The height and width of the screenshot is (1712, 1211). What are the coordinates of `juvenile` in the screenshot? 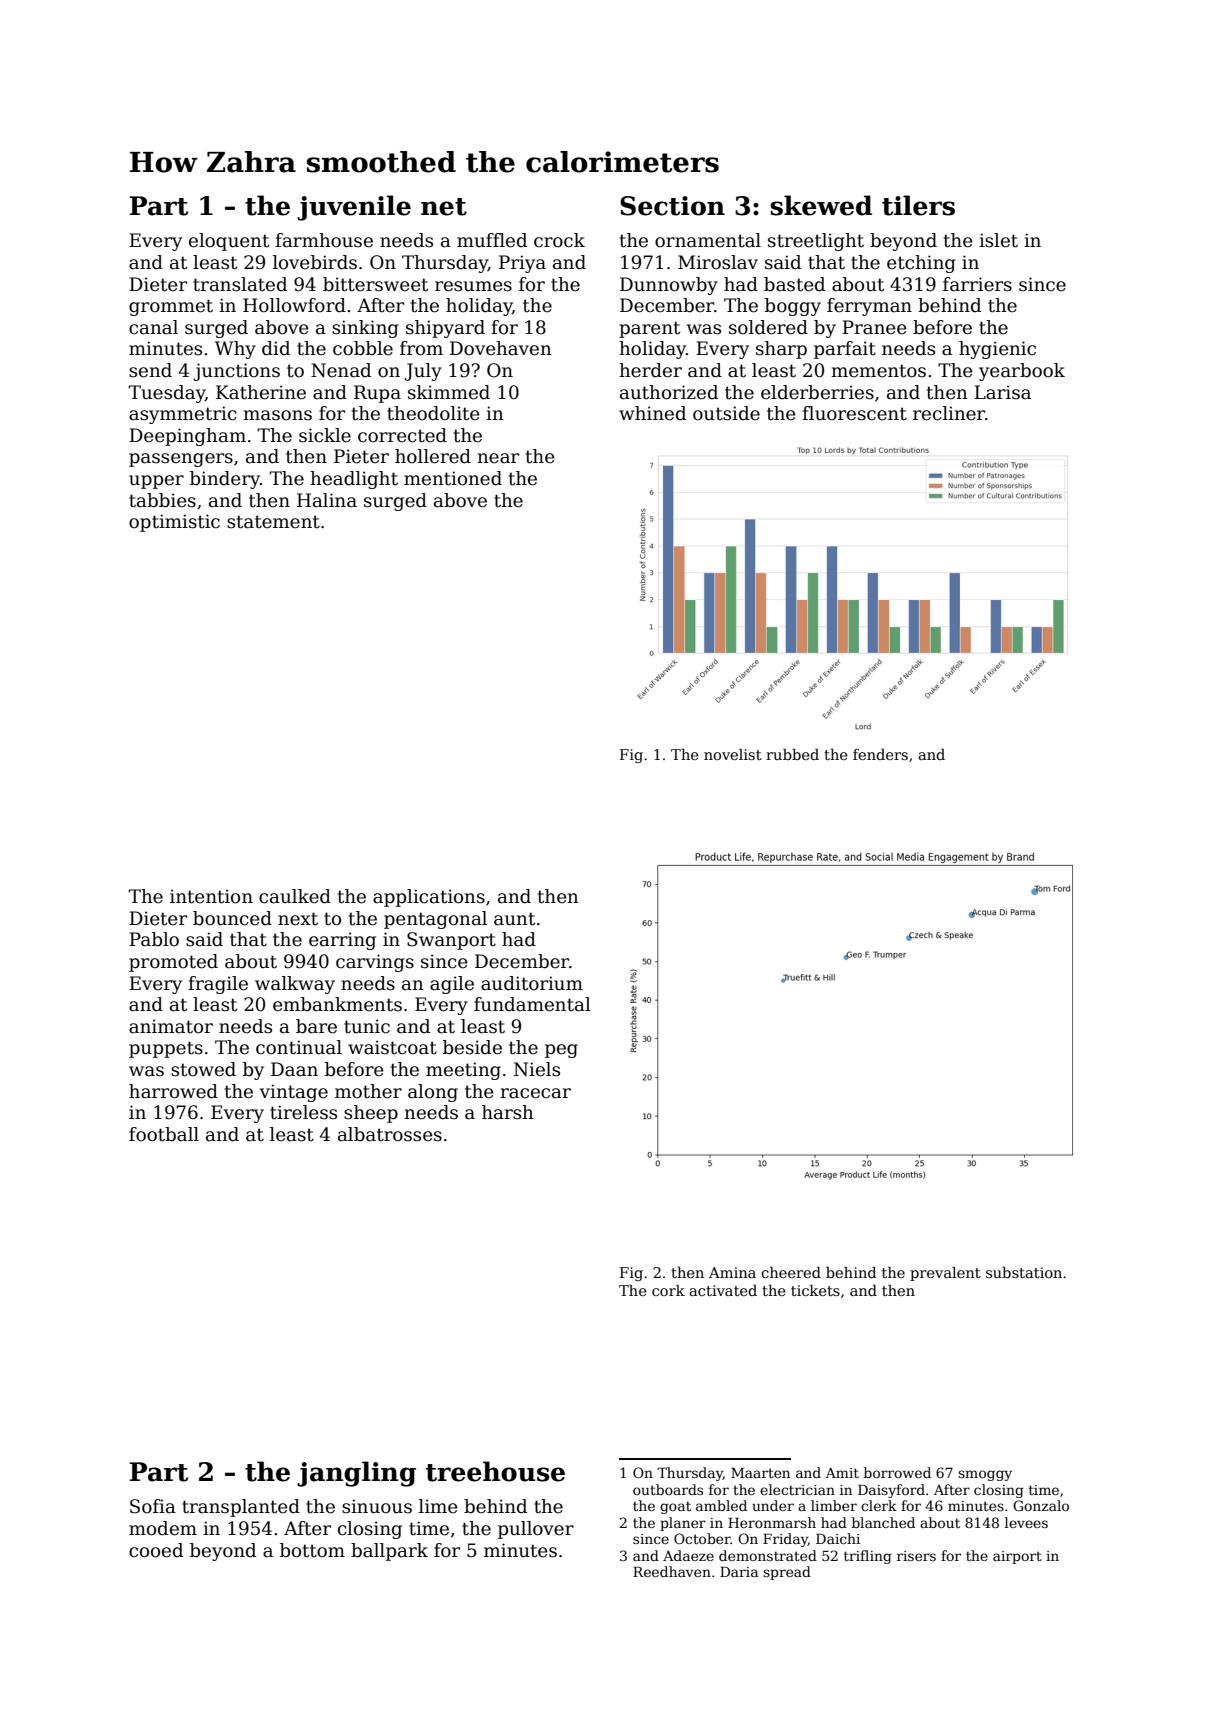 It's located at (354, 208).
